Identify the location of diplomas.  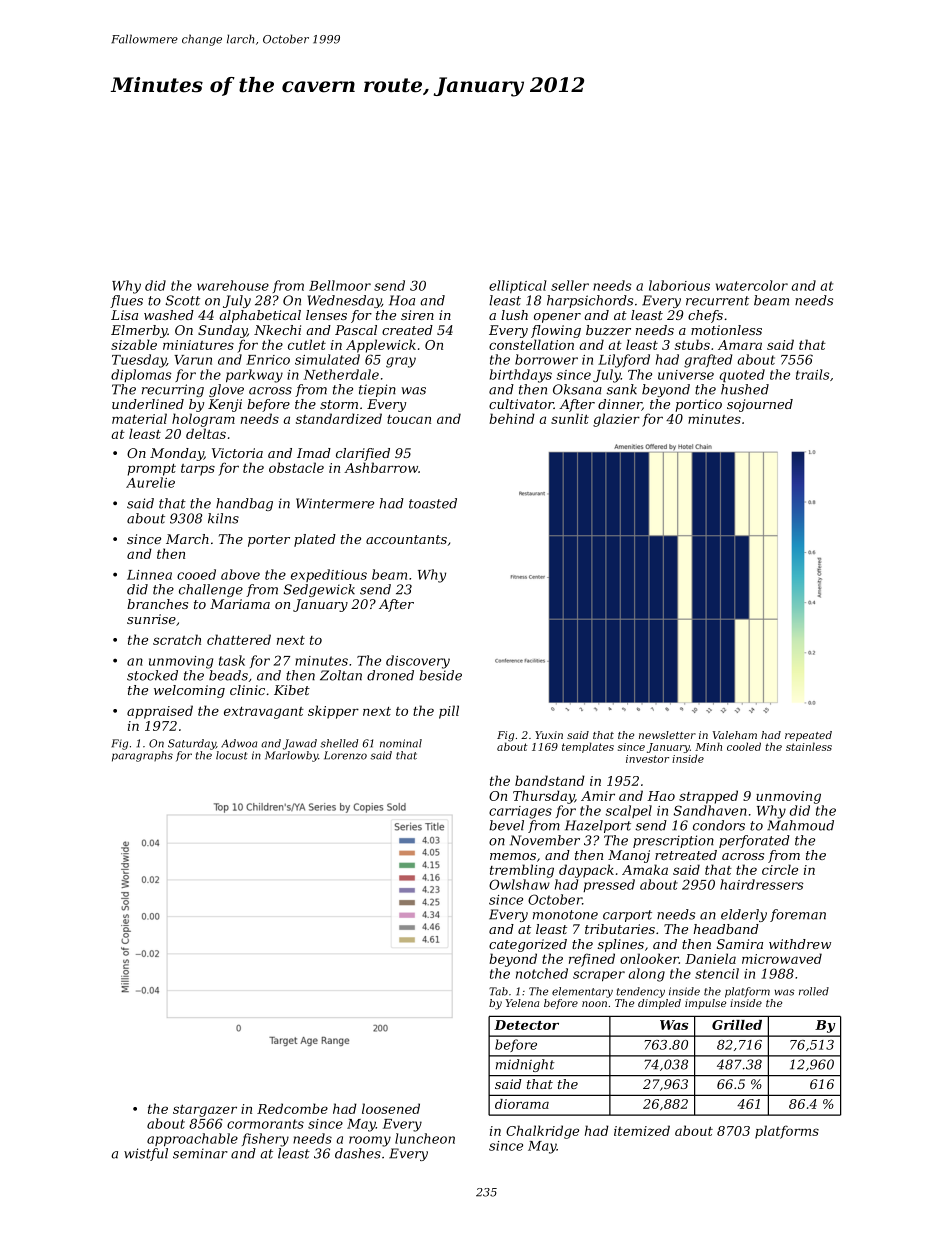
(141, 375).
